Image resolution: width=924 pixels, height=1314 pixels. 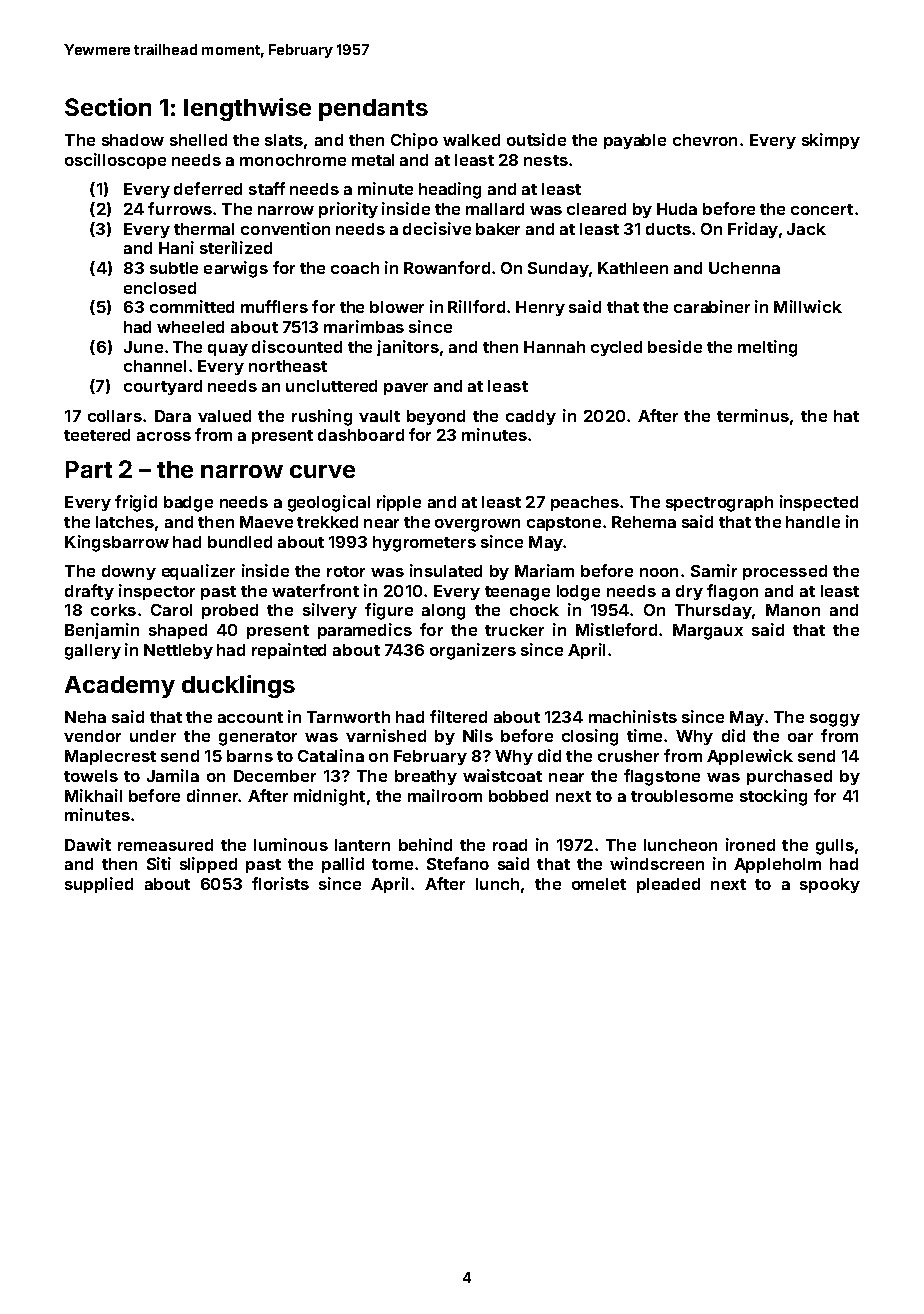 I want to click on Section, so click(x=108, y=107).
